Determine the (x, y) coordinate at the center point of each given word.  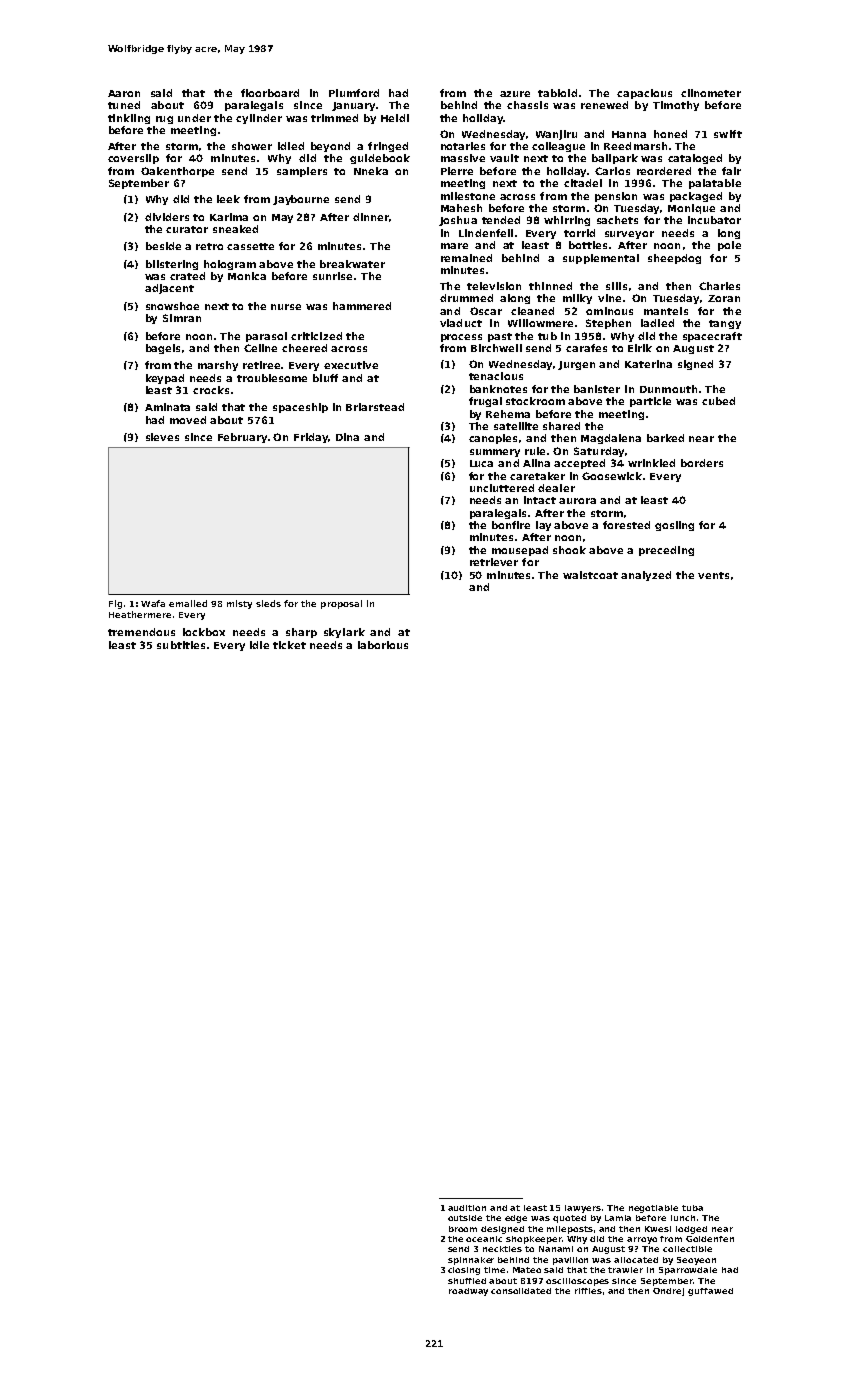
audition (467, 1208)
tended (501, 220)
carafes (586, 348)
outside (465, 1218)
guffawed (710, 1292)
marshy (218, 366)
